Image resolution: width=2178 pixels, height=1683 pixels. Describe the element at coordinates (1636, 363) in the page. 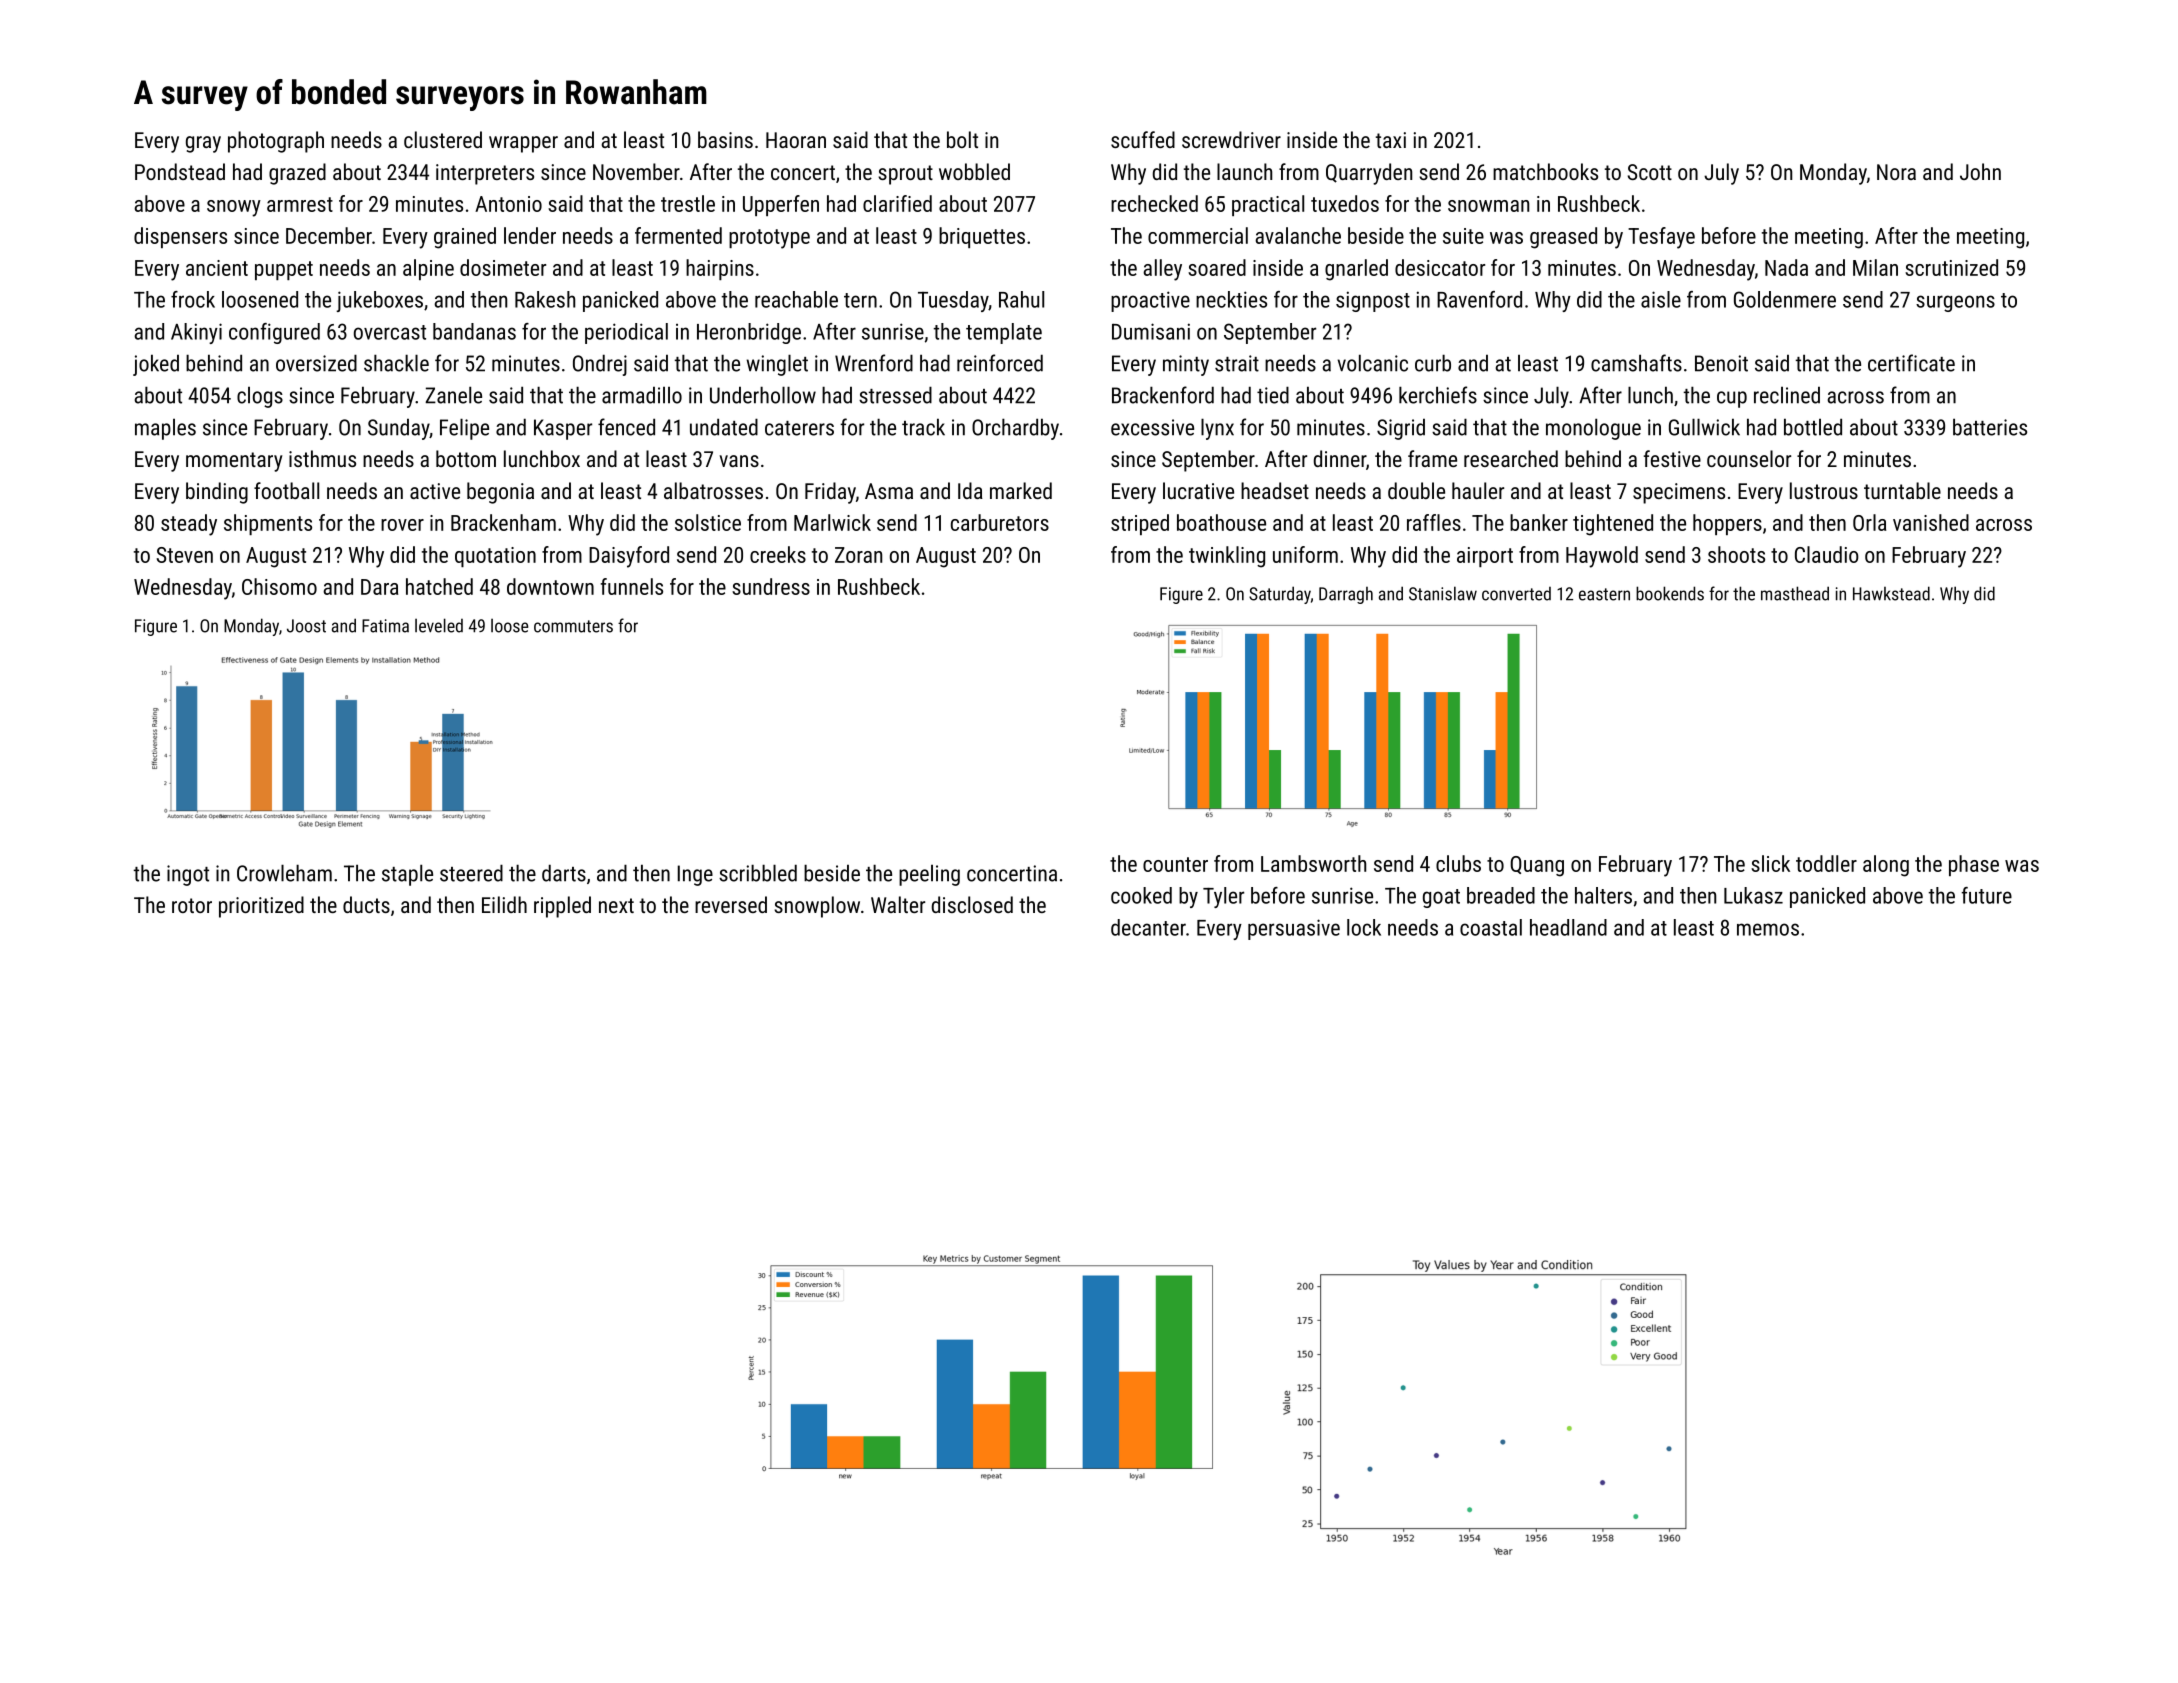

I see `camshafts` at that location.
